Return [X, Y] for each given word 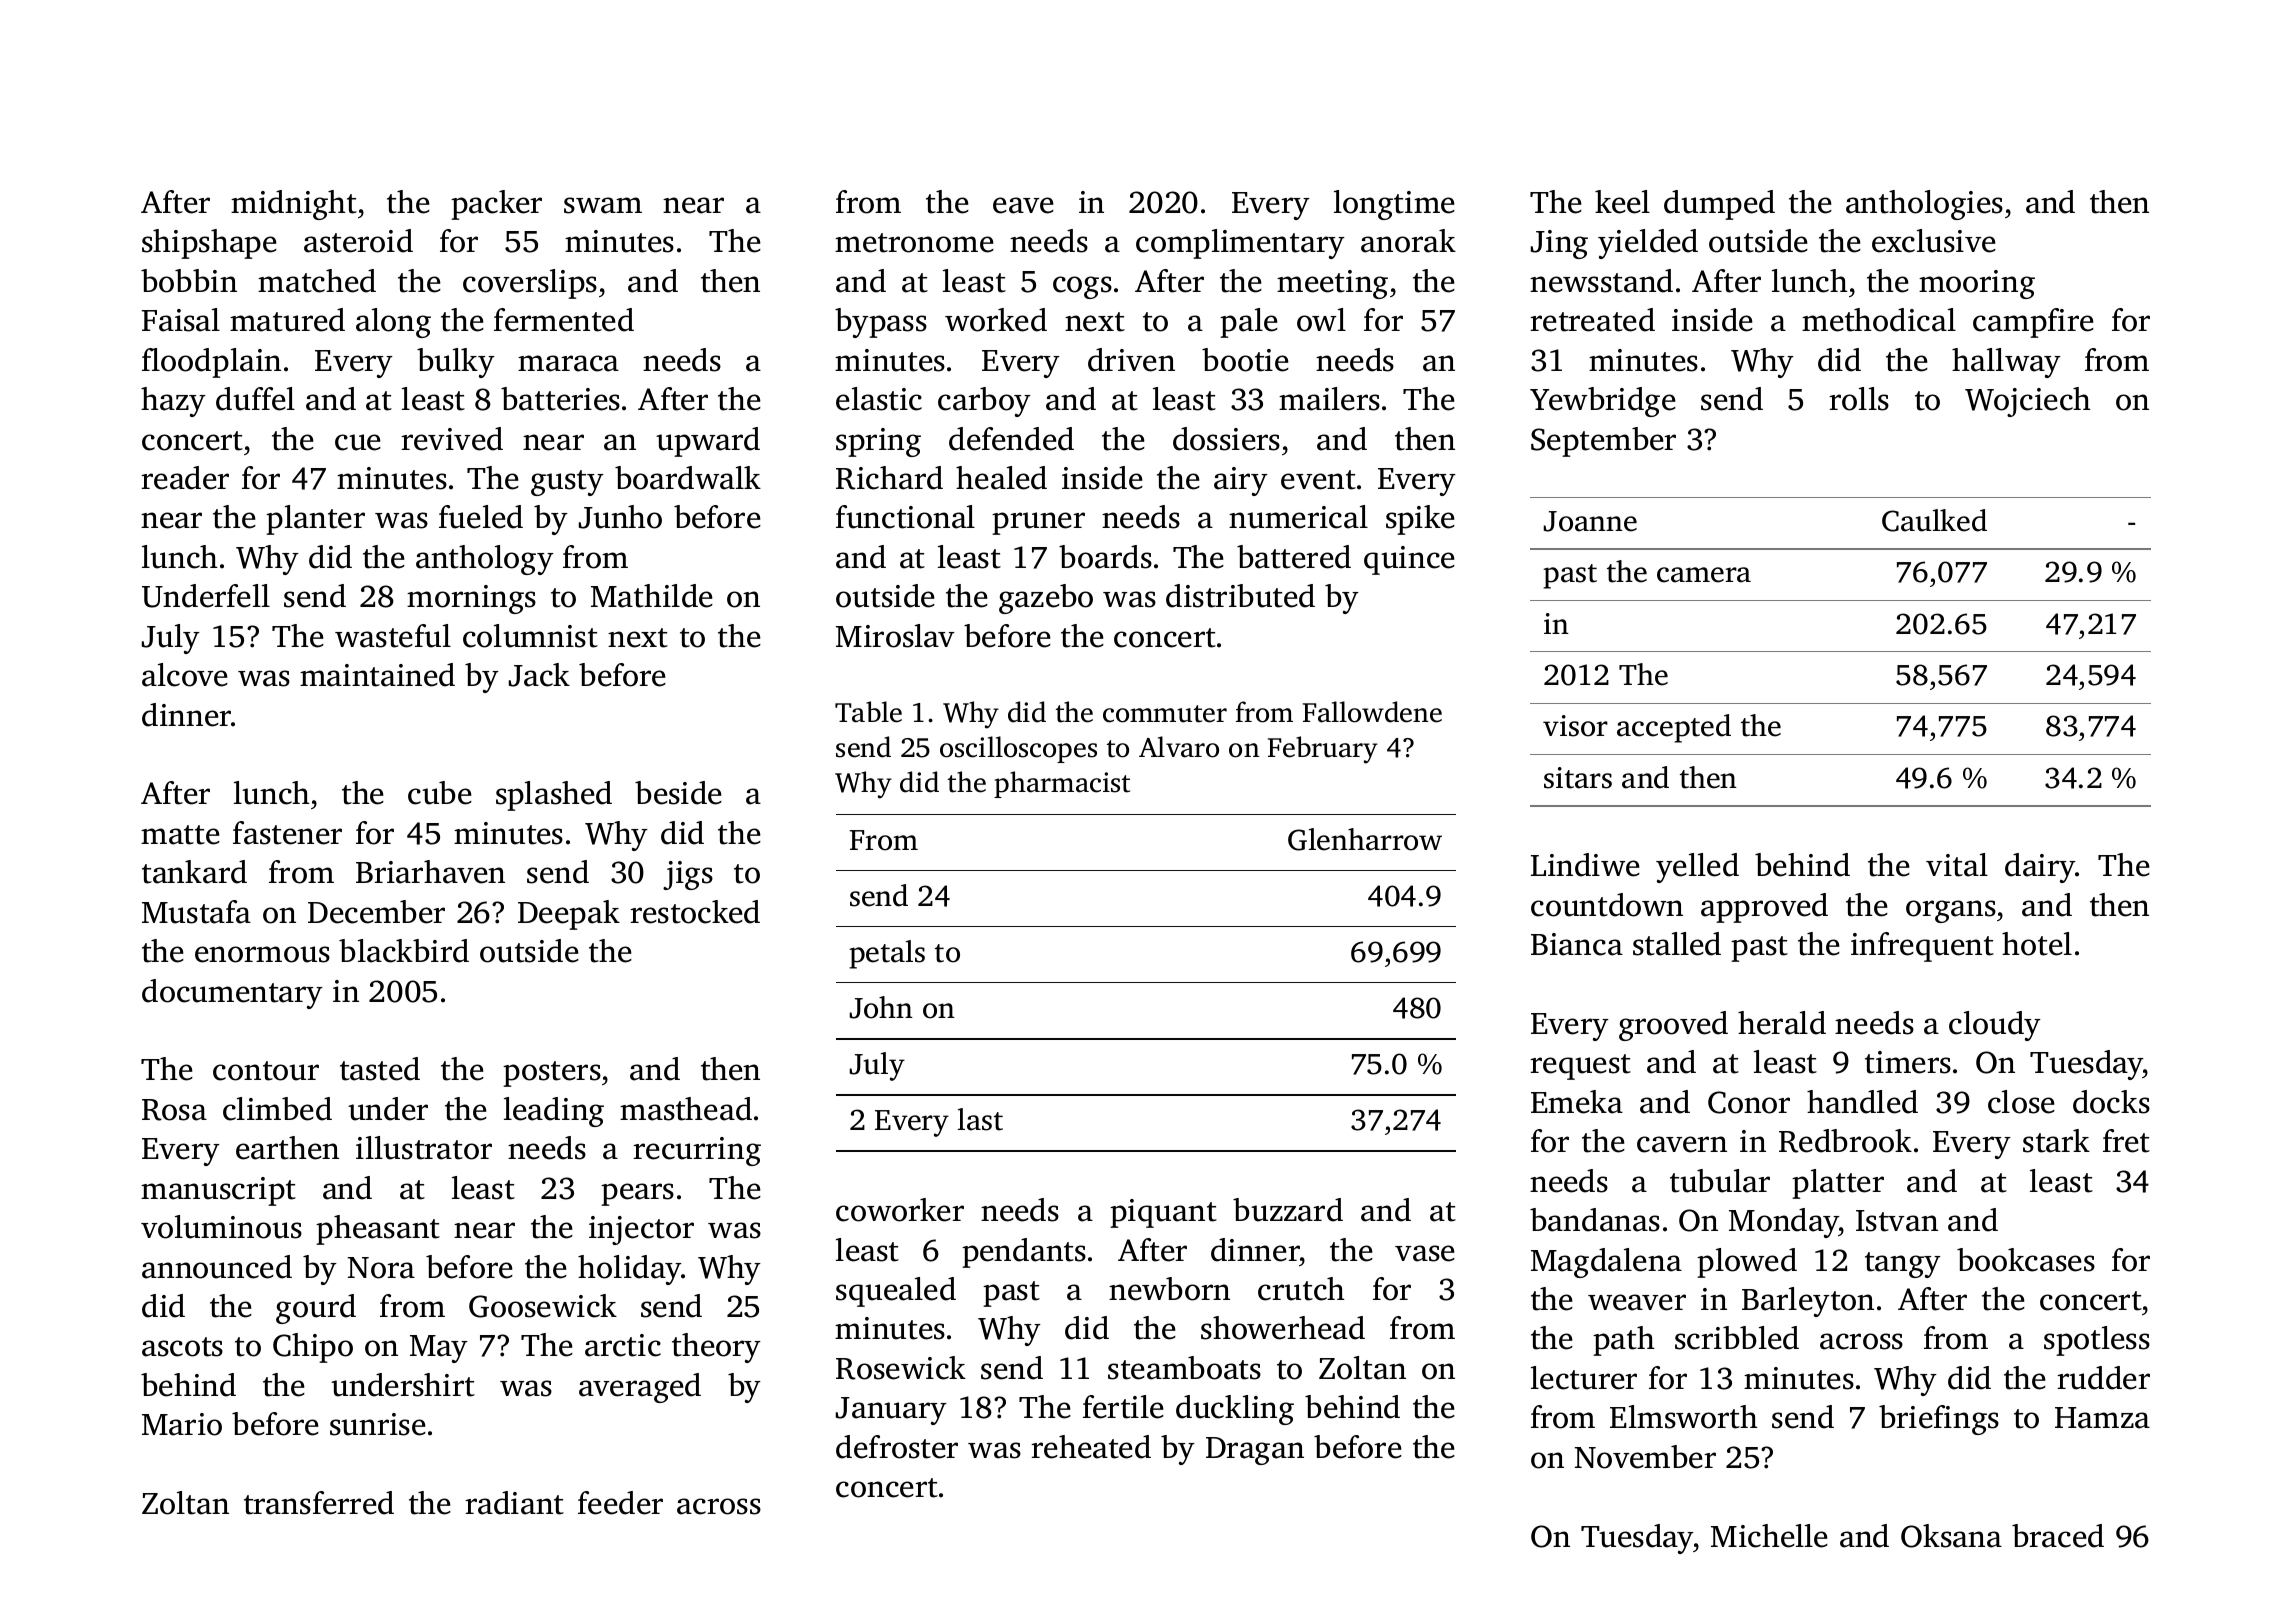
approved [1764, 908]
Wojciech [2028, 402]
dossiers [1226, 439]
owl [1321, 320]
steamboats [1184, 1368]
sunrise [378, 1424]
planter [315, 520]
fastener [287, 833]
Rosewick [901, 1368]
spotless [2097, 1341]
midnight [294, 205]
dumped [1719, 205]
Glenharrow [1365, 839]
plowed [1747, 1263]
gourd [316, 1309]
